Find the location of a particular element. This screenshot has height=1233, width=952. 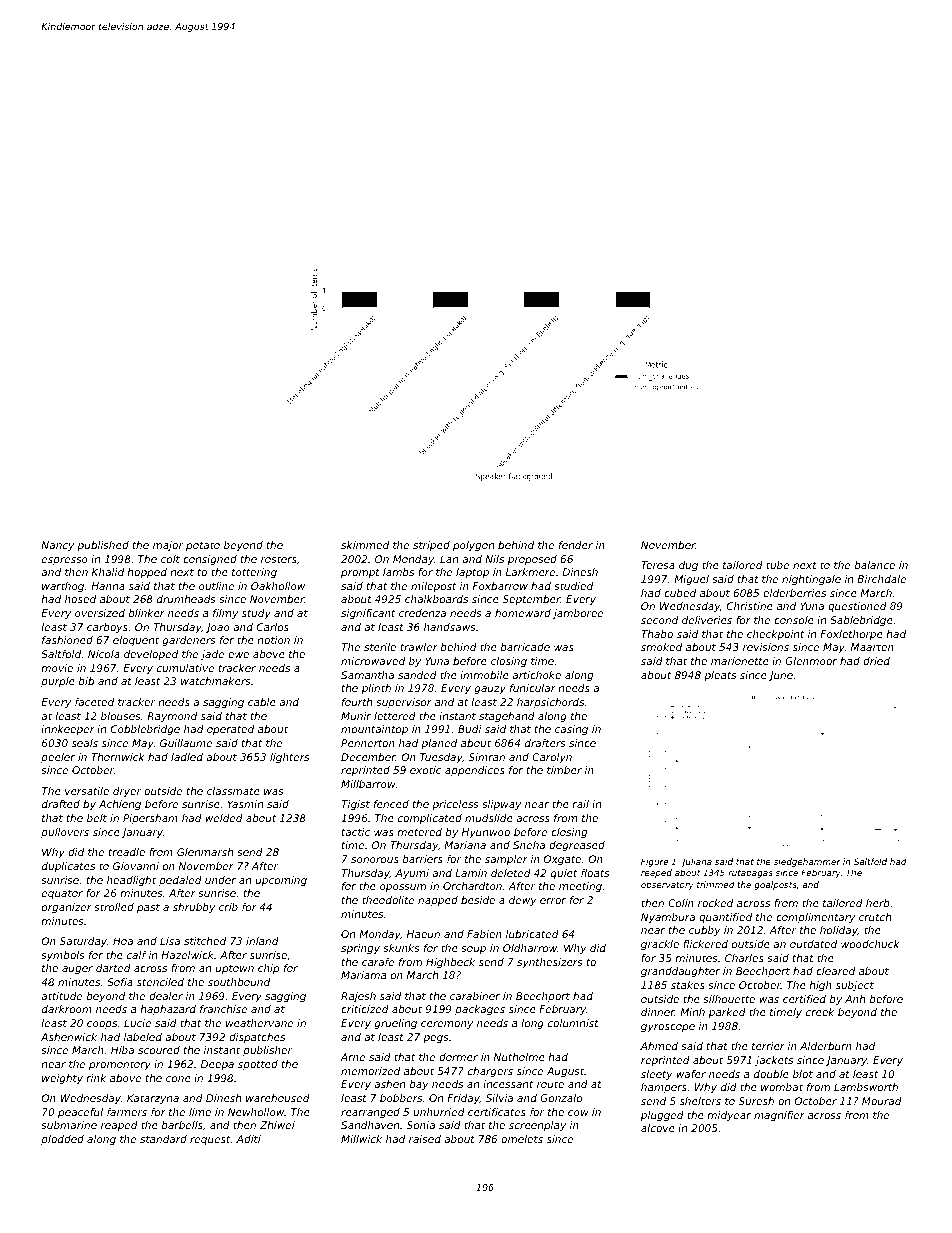

creek is located at coordinates (820, 1012).
